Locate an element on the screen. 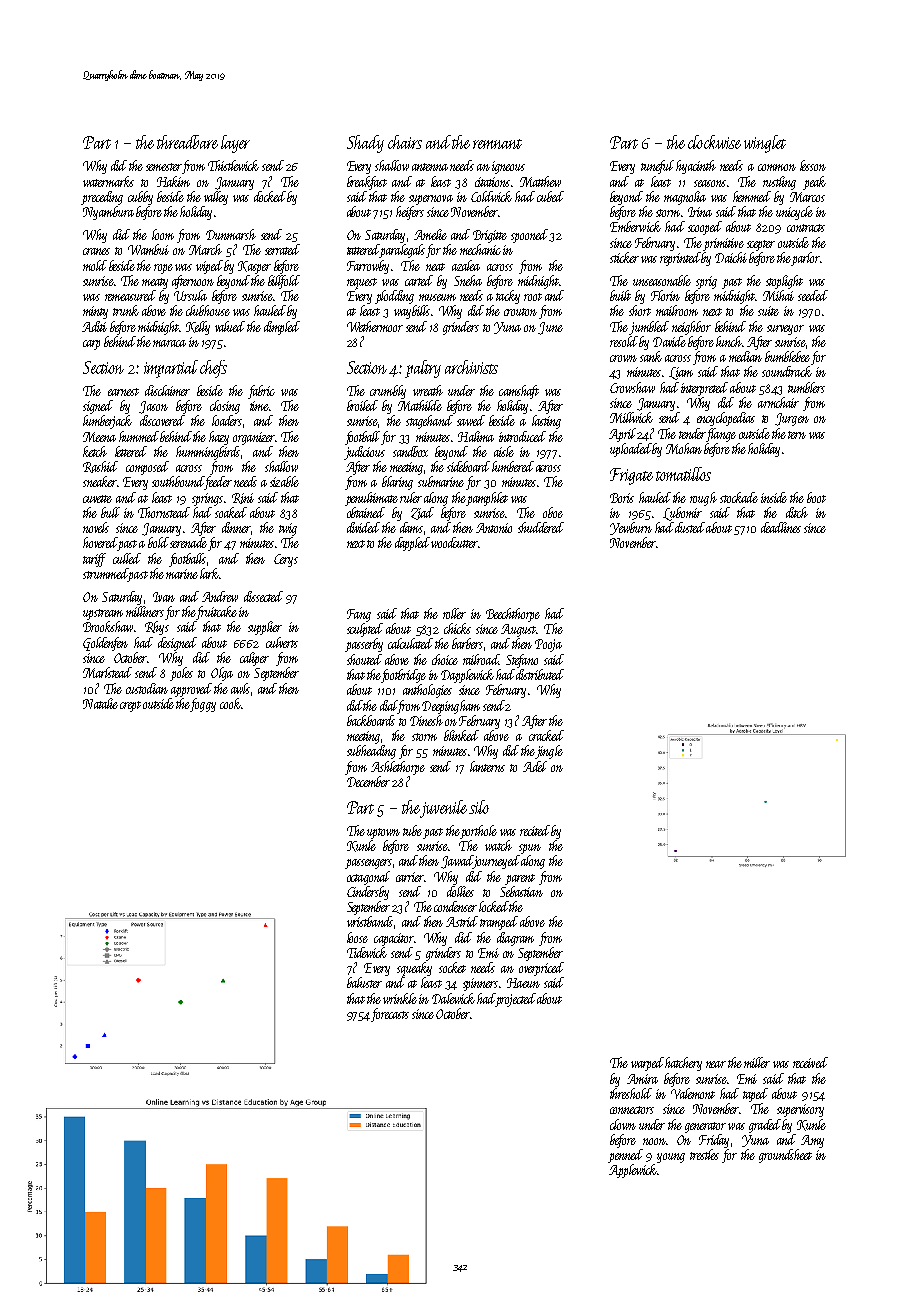 This screenshot has width=908, height=1316. springs is located at coordinates (207, 499).
